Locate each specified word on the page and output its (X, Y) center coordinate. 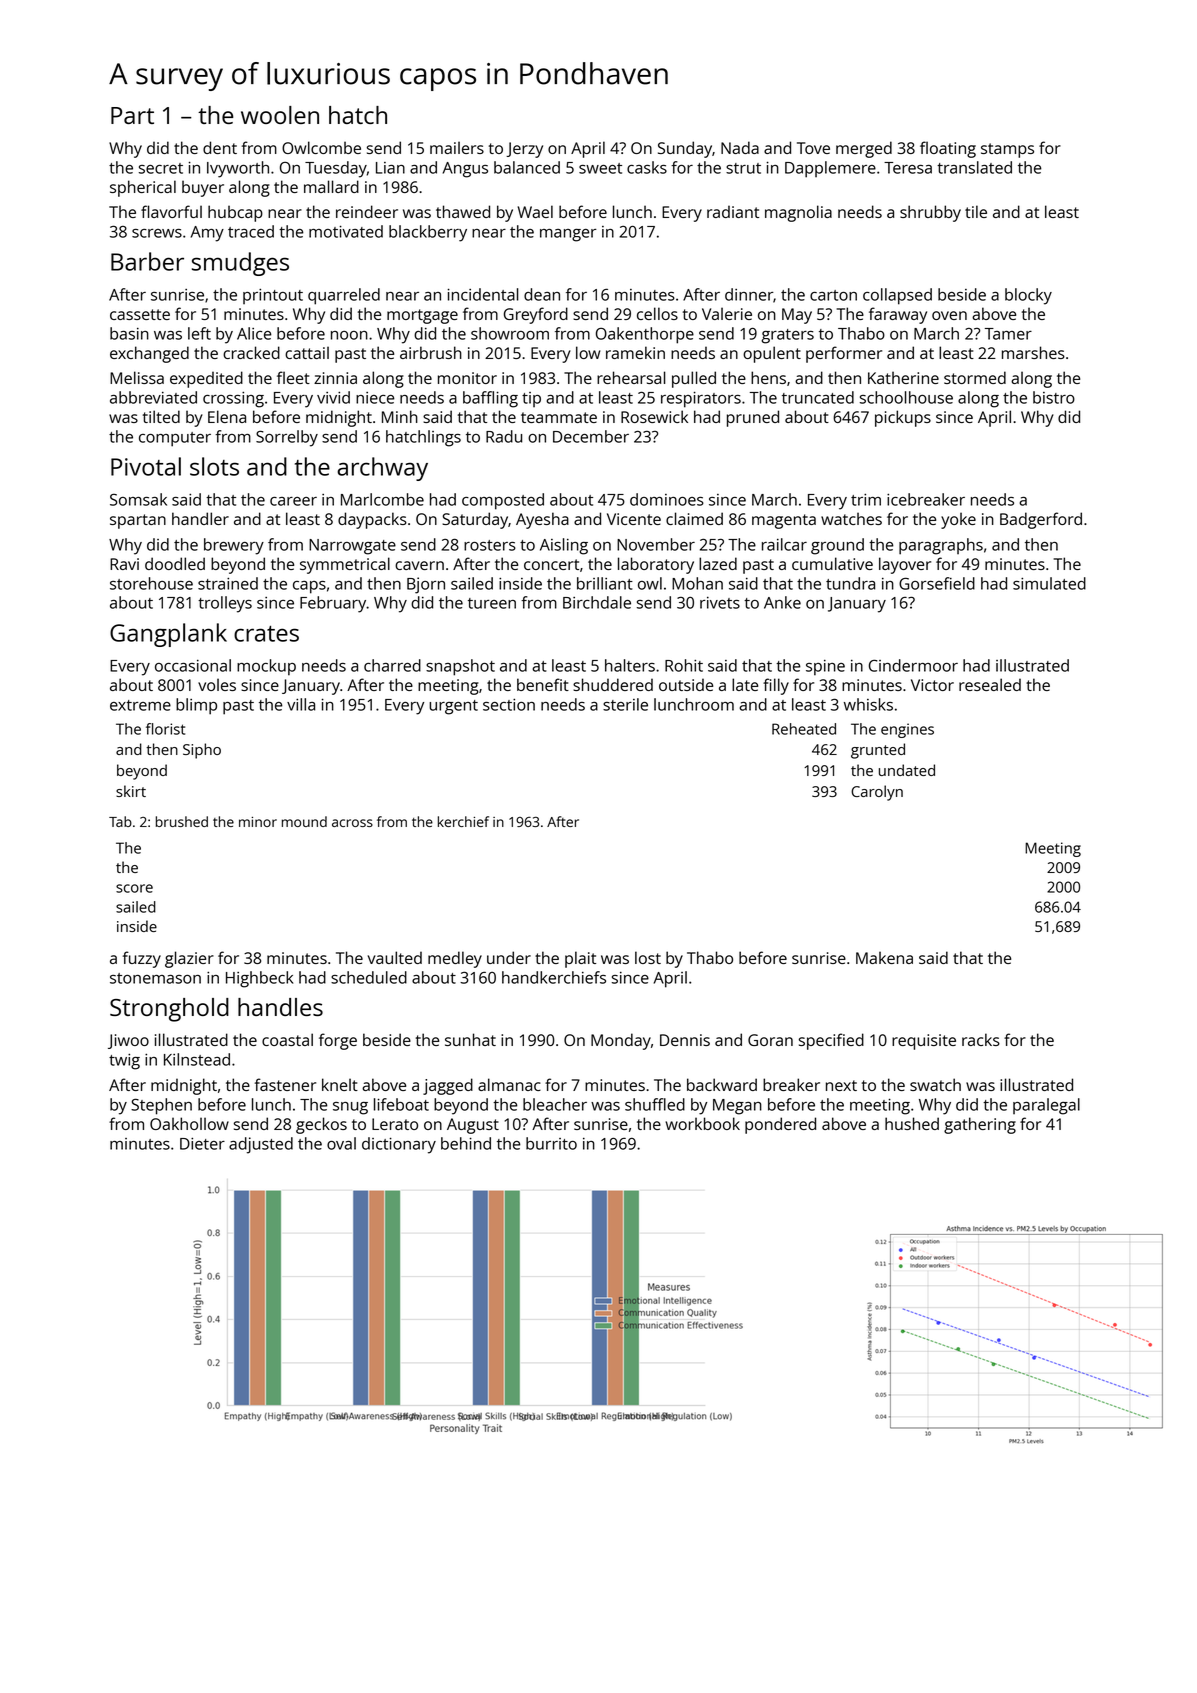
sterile (625, 704)
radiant (733, 211)
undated (907, 770)
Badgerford (1041, 520)
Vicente (634, 519)
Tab (120, 821)
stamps (1007, 150)
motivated (346, 231)
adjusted (261, 1145)
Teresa (908, 168)
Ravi (124, 564)
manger (568, 235)
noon (349, 335)
